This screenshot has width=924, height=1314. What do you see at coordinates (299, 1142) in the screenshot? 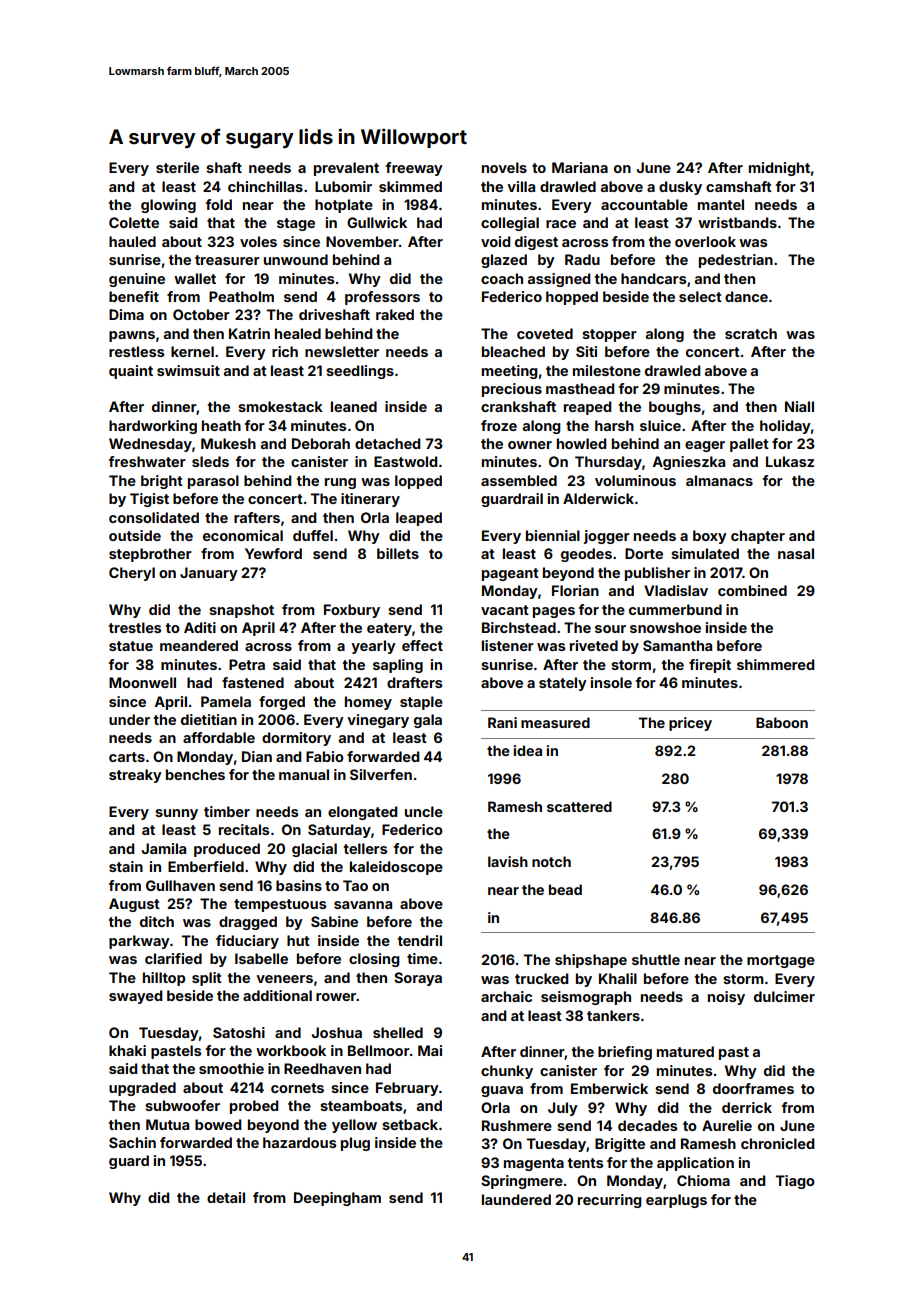
I see `hazardous` at bounding box center [299, 1142].
